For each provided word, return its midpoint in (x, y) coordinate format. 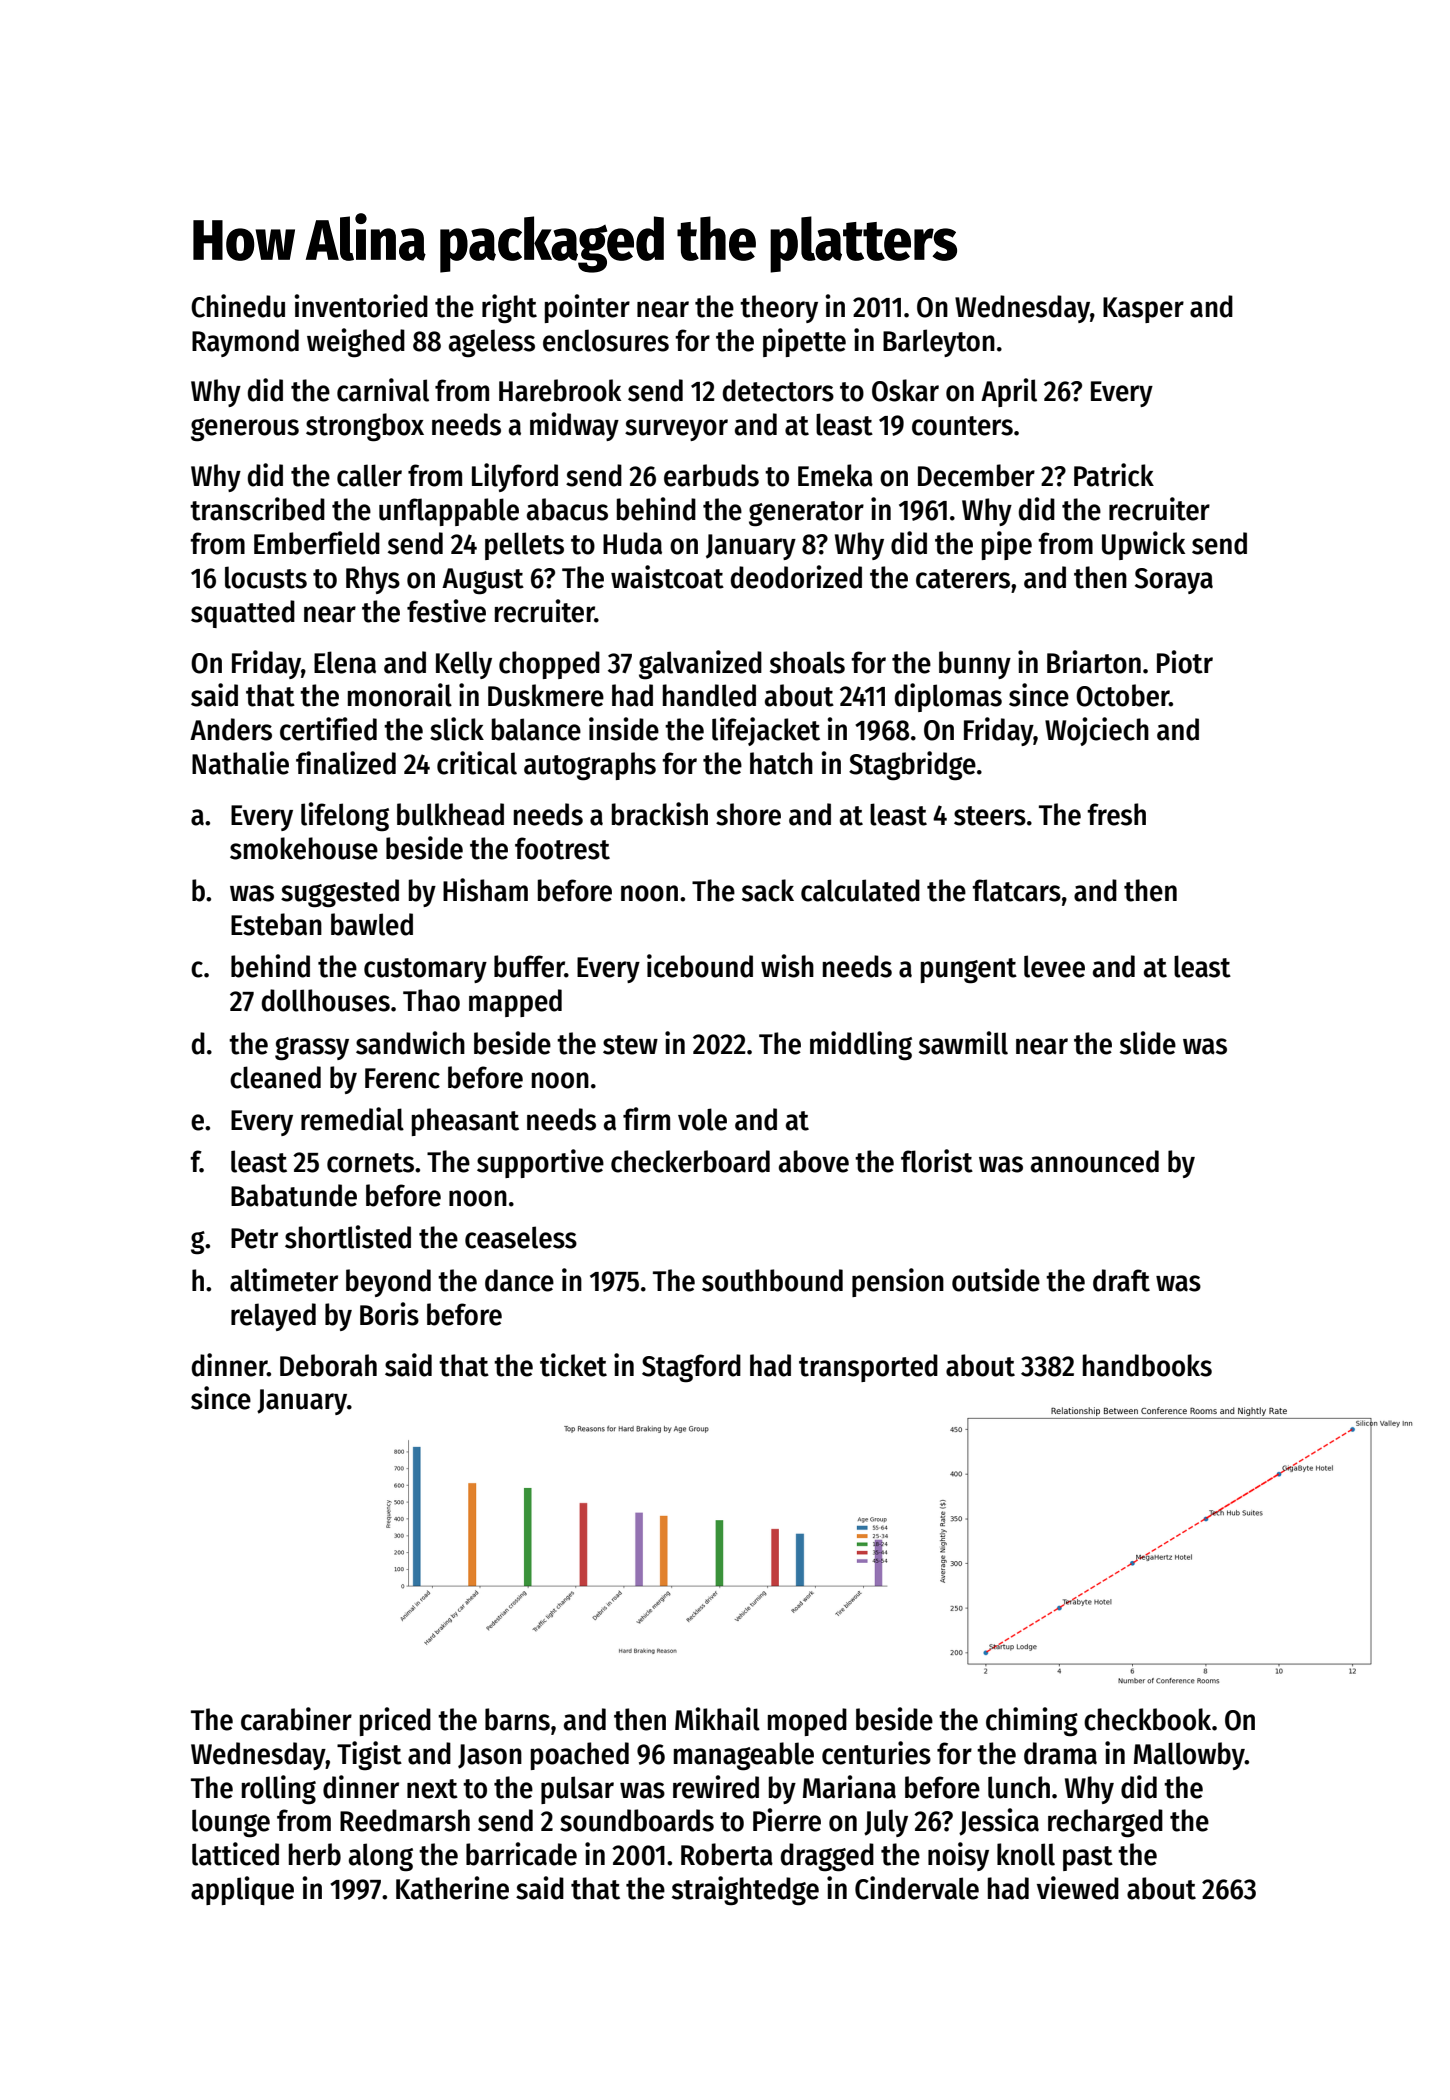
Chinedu (238, 306)
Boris (389, 1314)
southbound (772, 1280)
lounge (231, 1823)
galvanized (700, 665)
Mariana (849, 1787)
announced (1095, 1161)
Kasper (1143, 310)
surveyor (676, 430)
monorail (400, 695)
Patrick (1114, 475)
